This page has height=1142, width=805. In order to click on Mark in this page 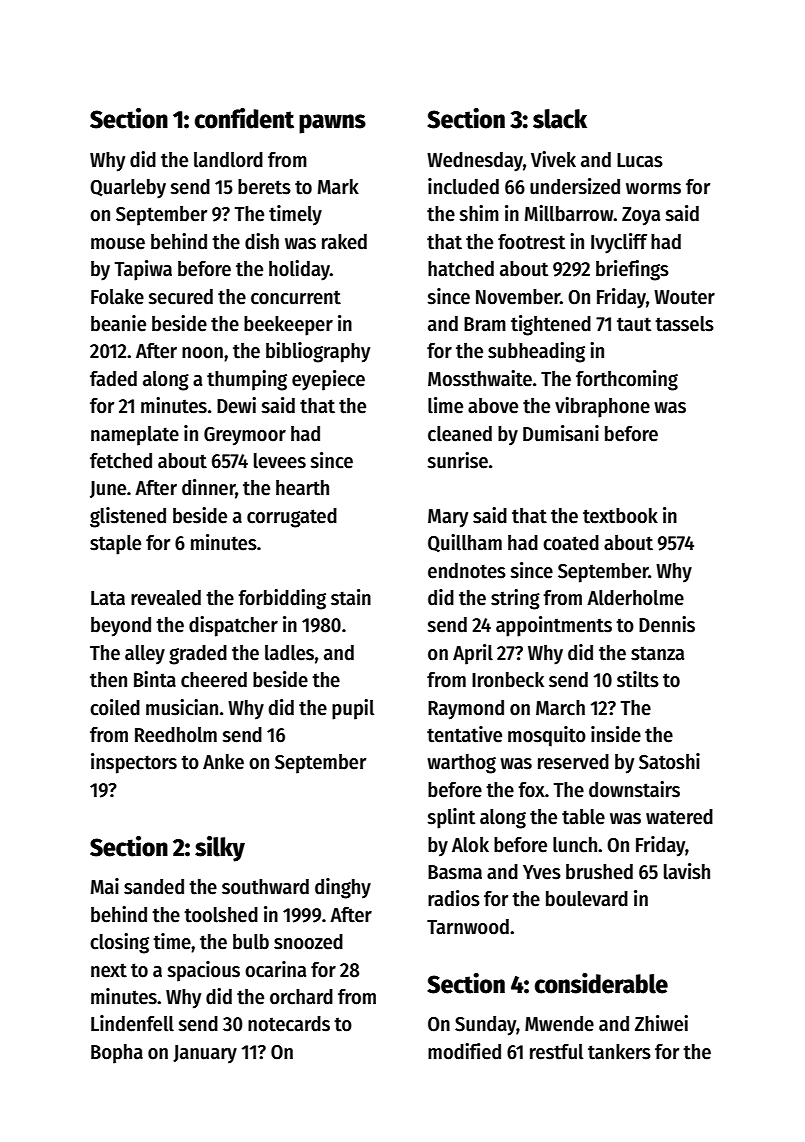, I will do `click(338, 187)`.
